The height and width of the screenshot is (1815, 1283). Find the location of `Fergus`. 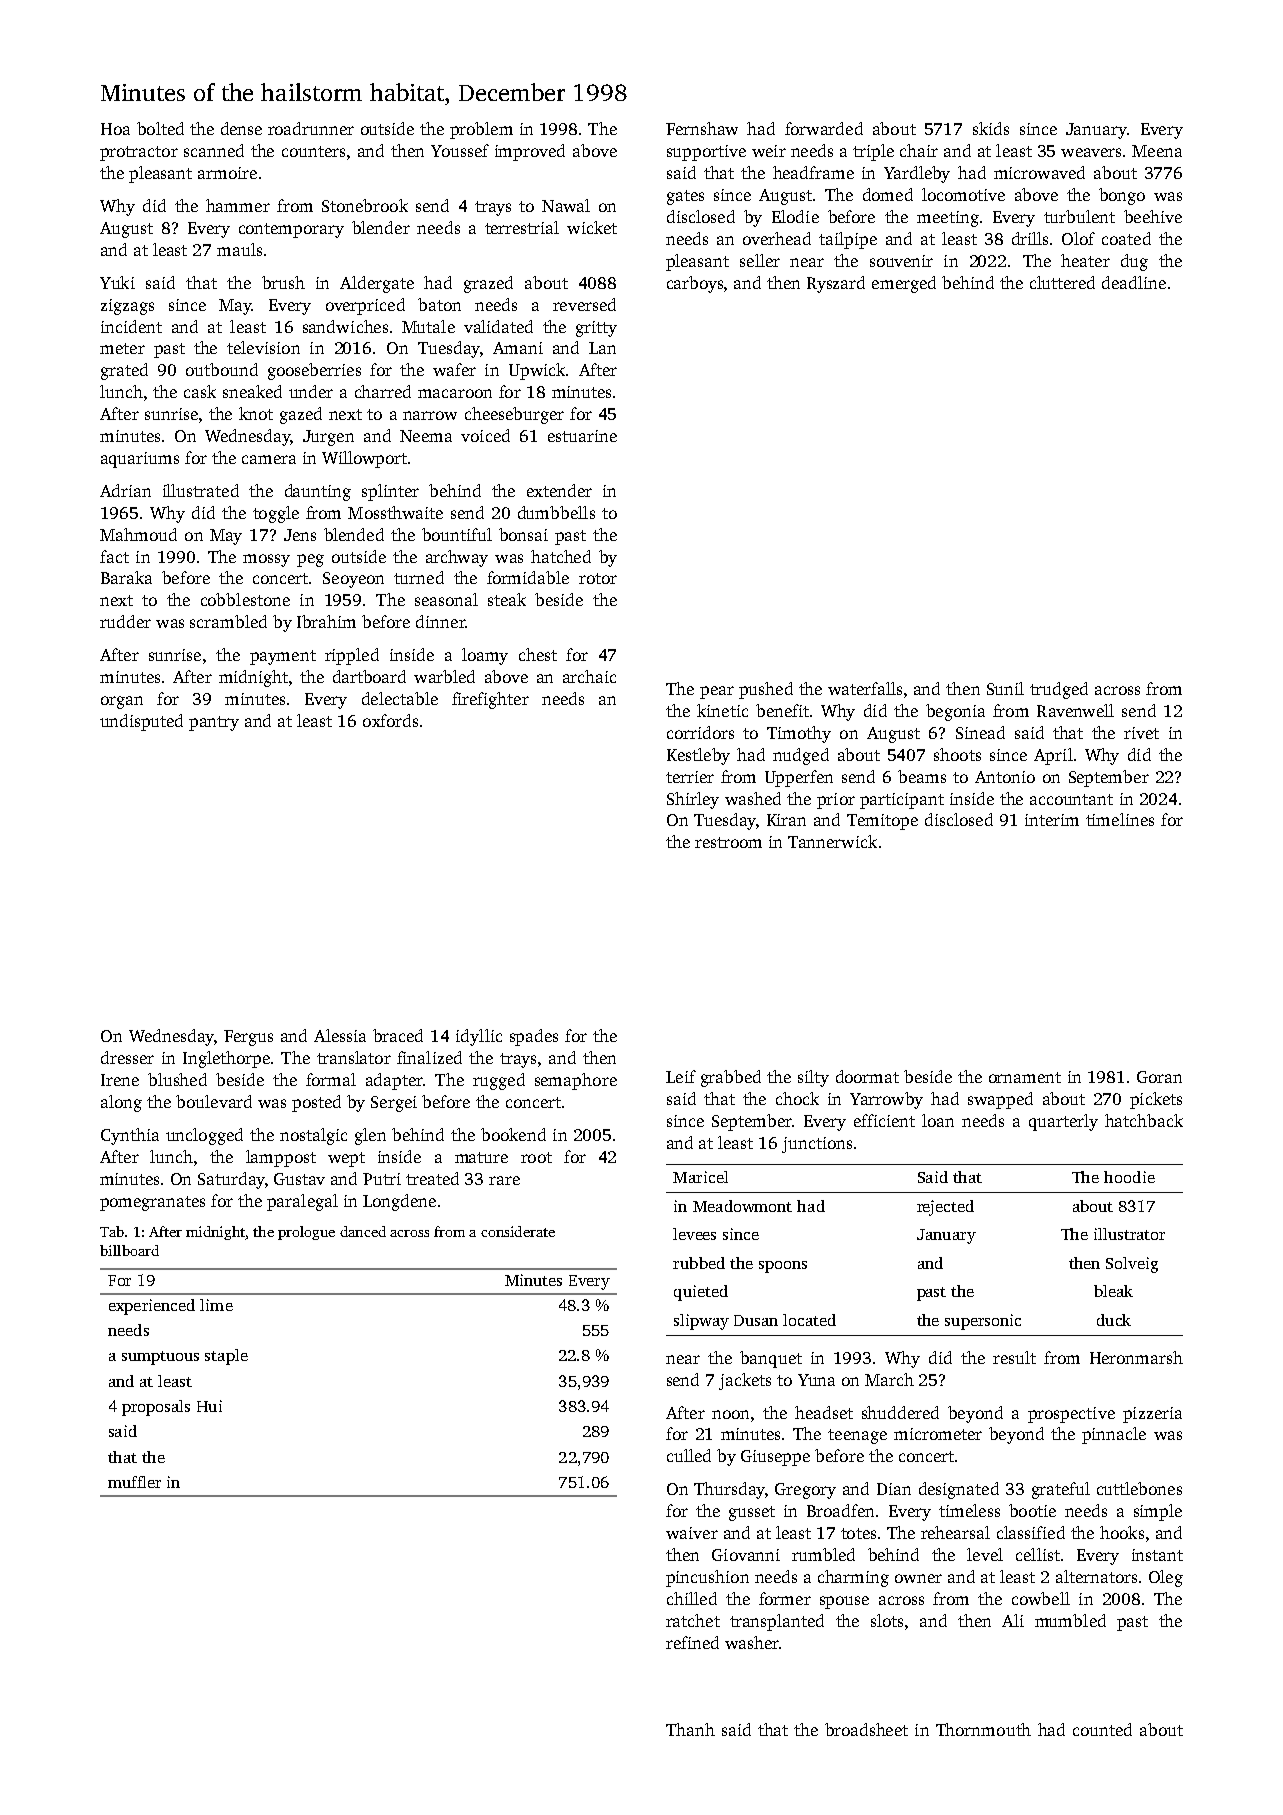

Fergus is located at coordinates (248, 1038).
